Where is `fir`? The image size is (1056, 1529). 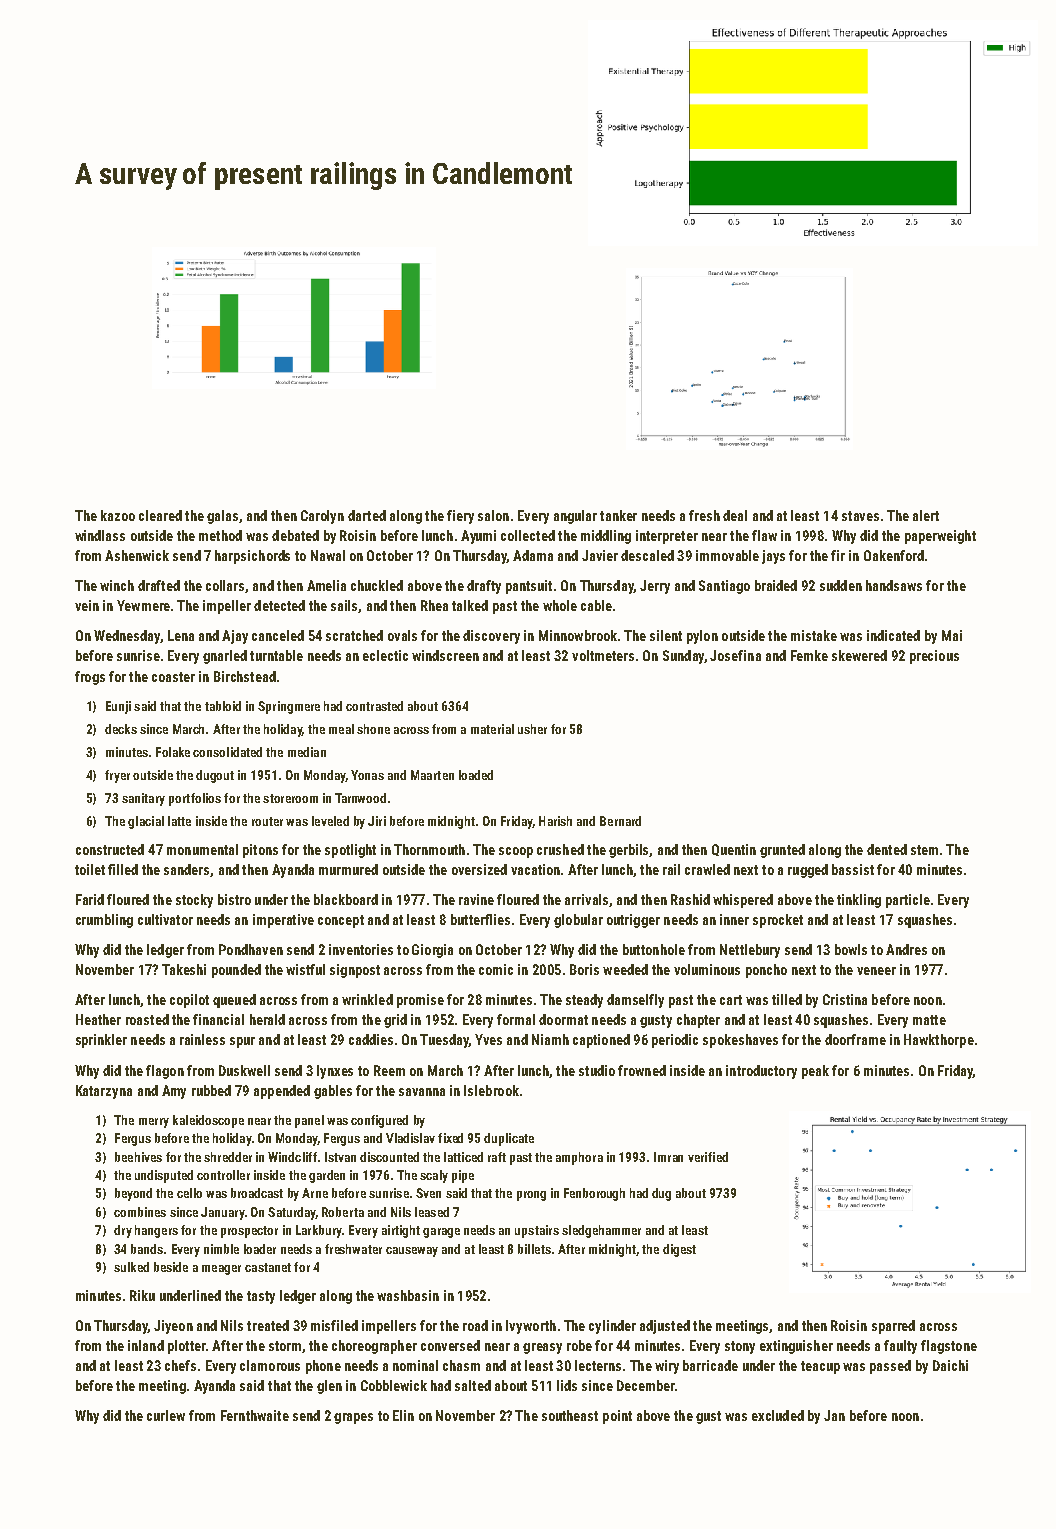
fir is located at coordinates (838, 555).
